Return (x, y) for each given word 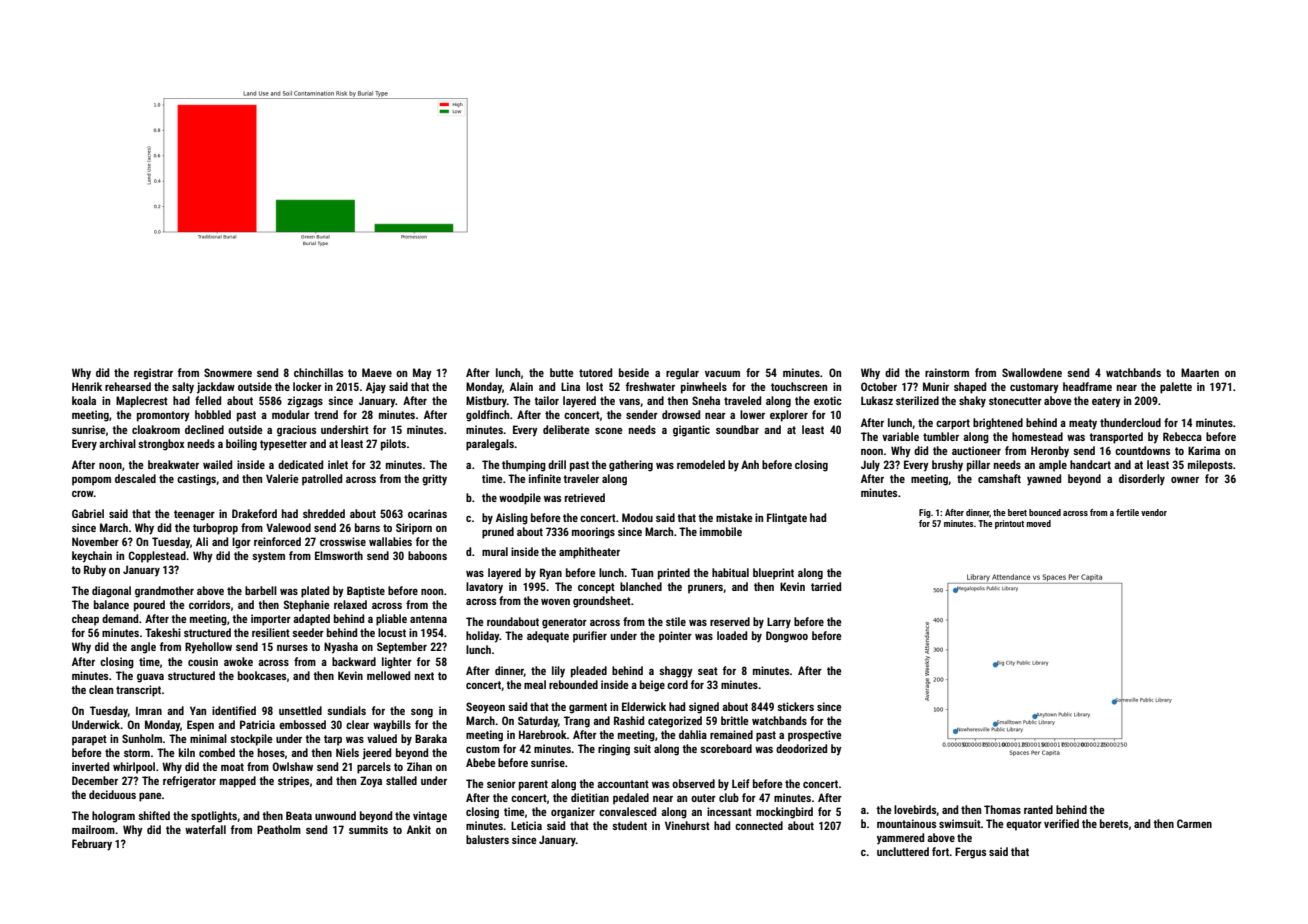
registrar (153, 374)
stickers (795, 706)
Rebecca (1182, 436)
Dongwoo (787, 637)
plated (315, 592)
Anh (750, 464)
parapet (89, 740)
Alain (521, 386)
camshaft (999, 478)
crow (83, 494)
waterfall (205, 829)
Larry (779, 623)
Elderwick (644, 706)
